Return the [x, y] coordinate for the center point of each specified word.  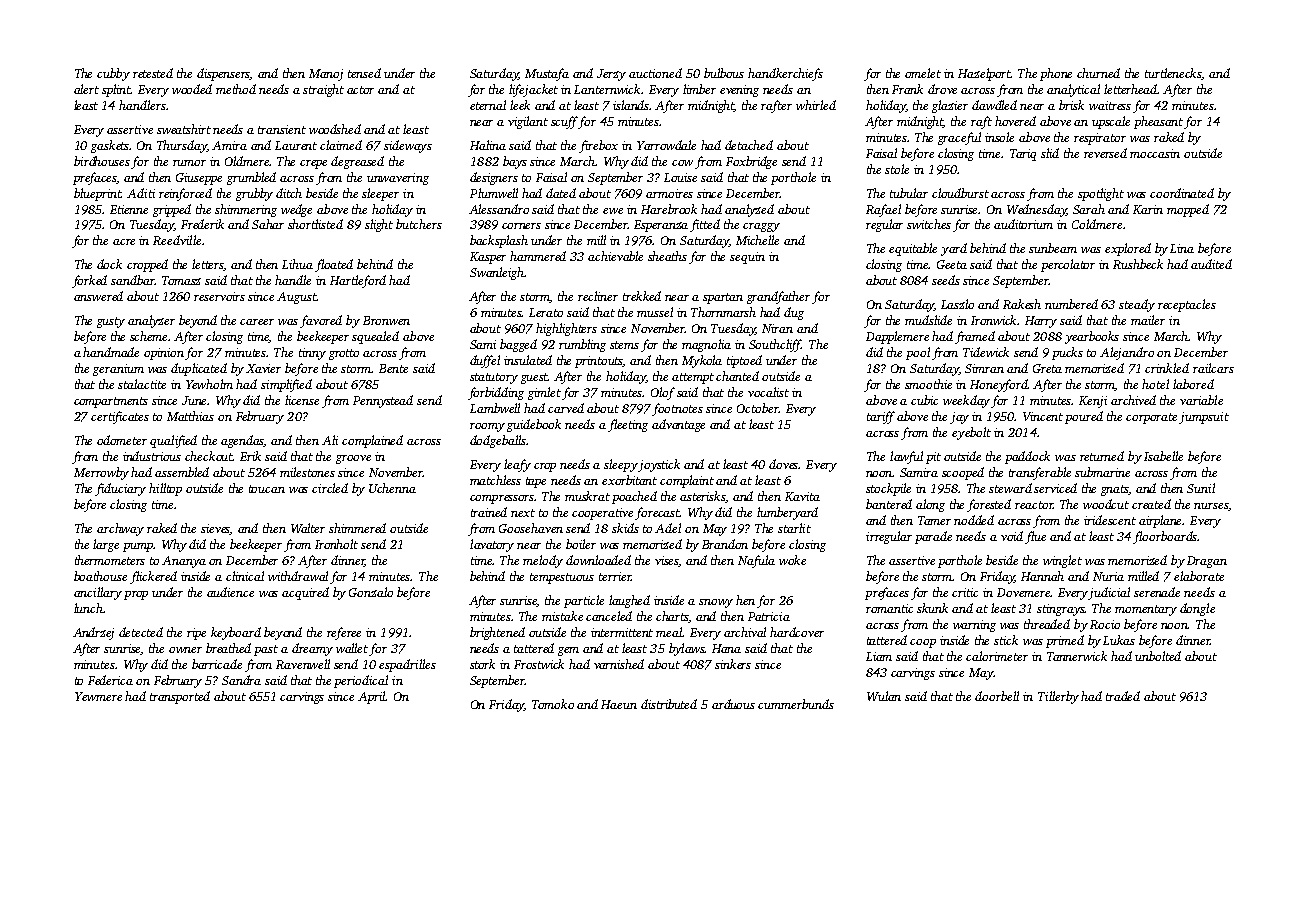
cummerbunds [796, 704]
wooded [192, 89]
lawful [906, 457]
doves [784, 464]
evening [739, 91]
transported [180, 697]
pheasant [1158, 122]
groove [353, 459]
